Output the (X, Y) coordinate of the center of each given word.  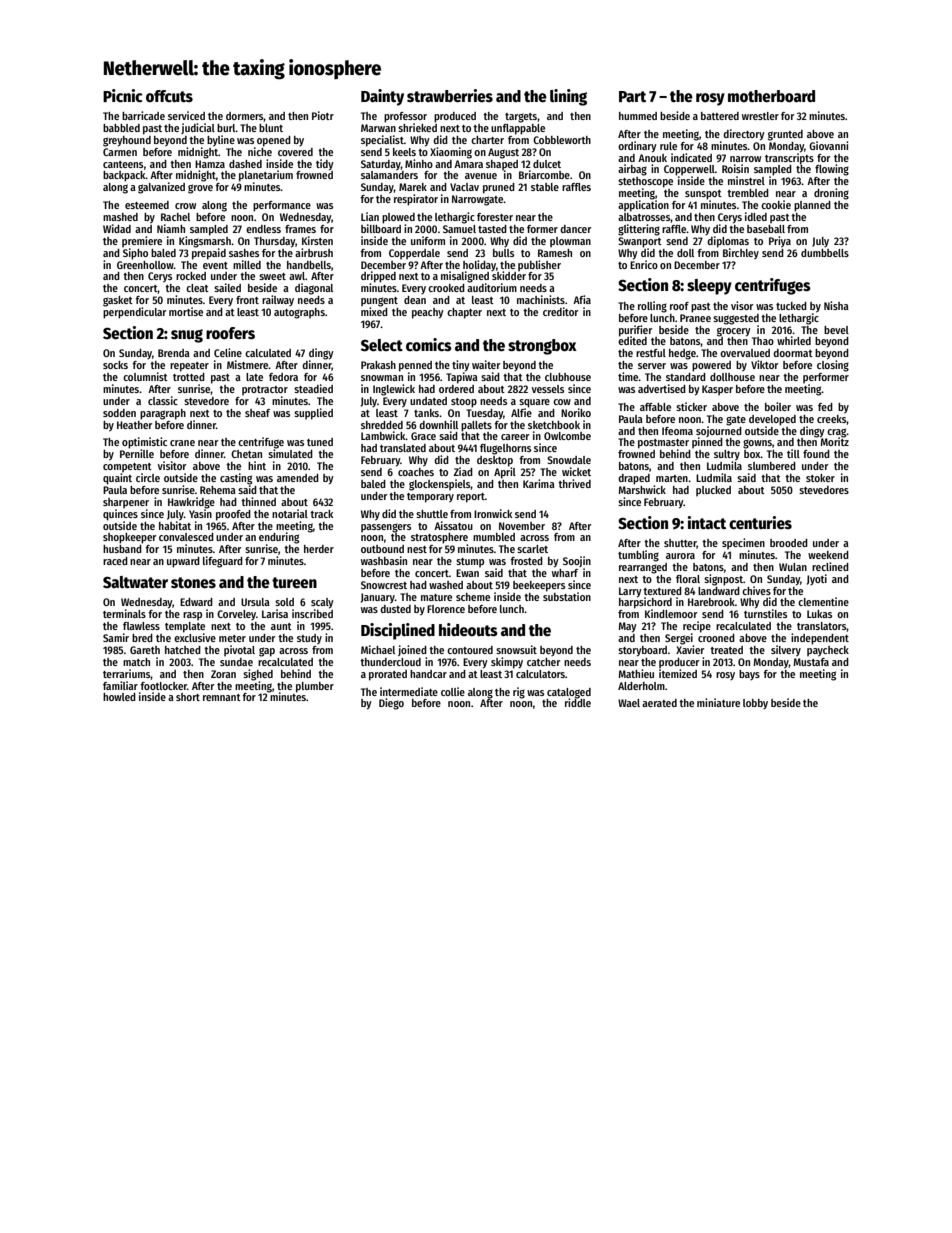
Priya (780, 242)
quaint (117, 479)
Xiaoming (451, 153)
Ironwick (493, 513)
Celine (228, 352)
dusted (395, 609)
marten (672, 478)
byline (221, 141)
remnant (222, 697)
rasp (192, 616)
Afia (582, 299)
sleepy (709, 287)
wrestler (760, 116)
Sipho (135, 254)
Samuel (459, 229)
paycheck (828, 651)
